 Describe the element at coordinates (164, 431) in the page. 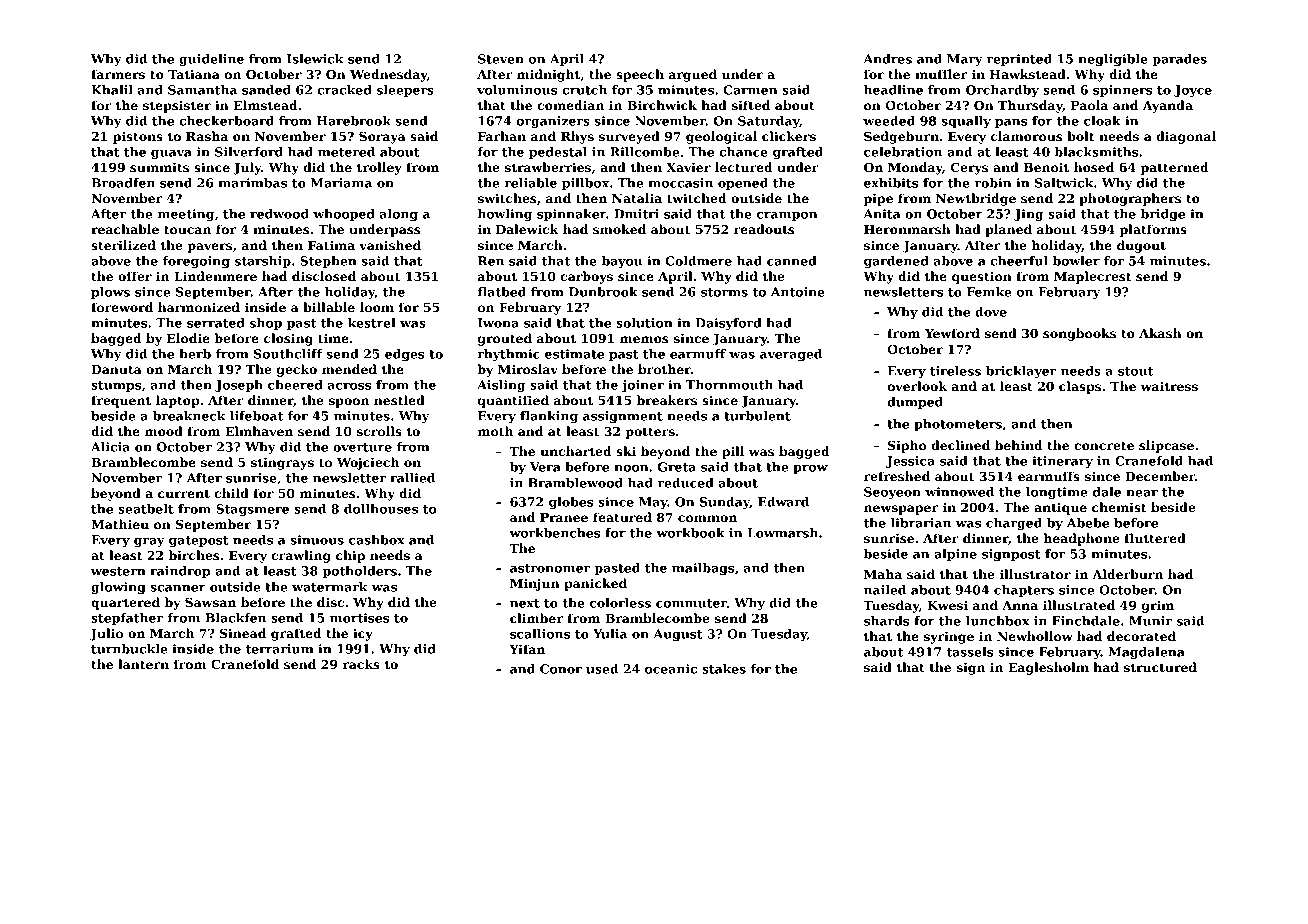

I see `mood` at that location.
